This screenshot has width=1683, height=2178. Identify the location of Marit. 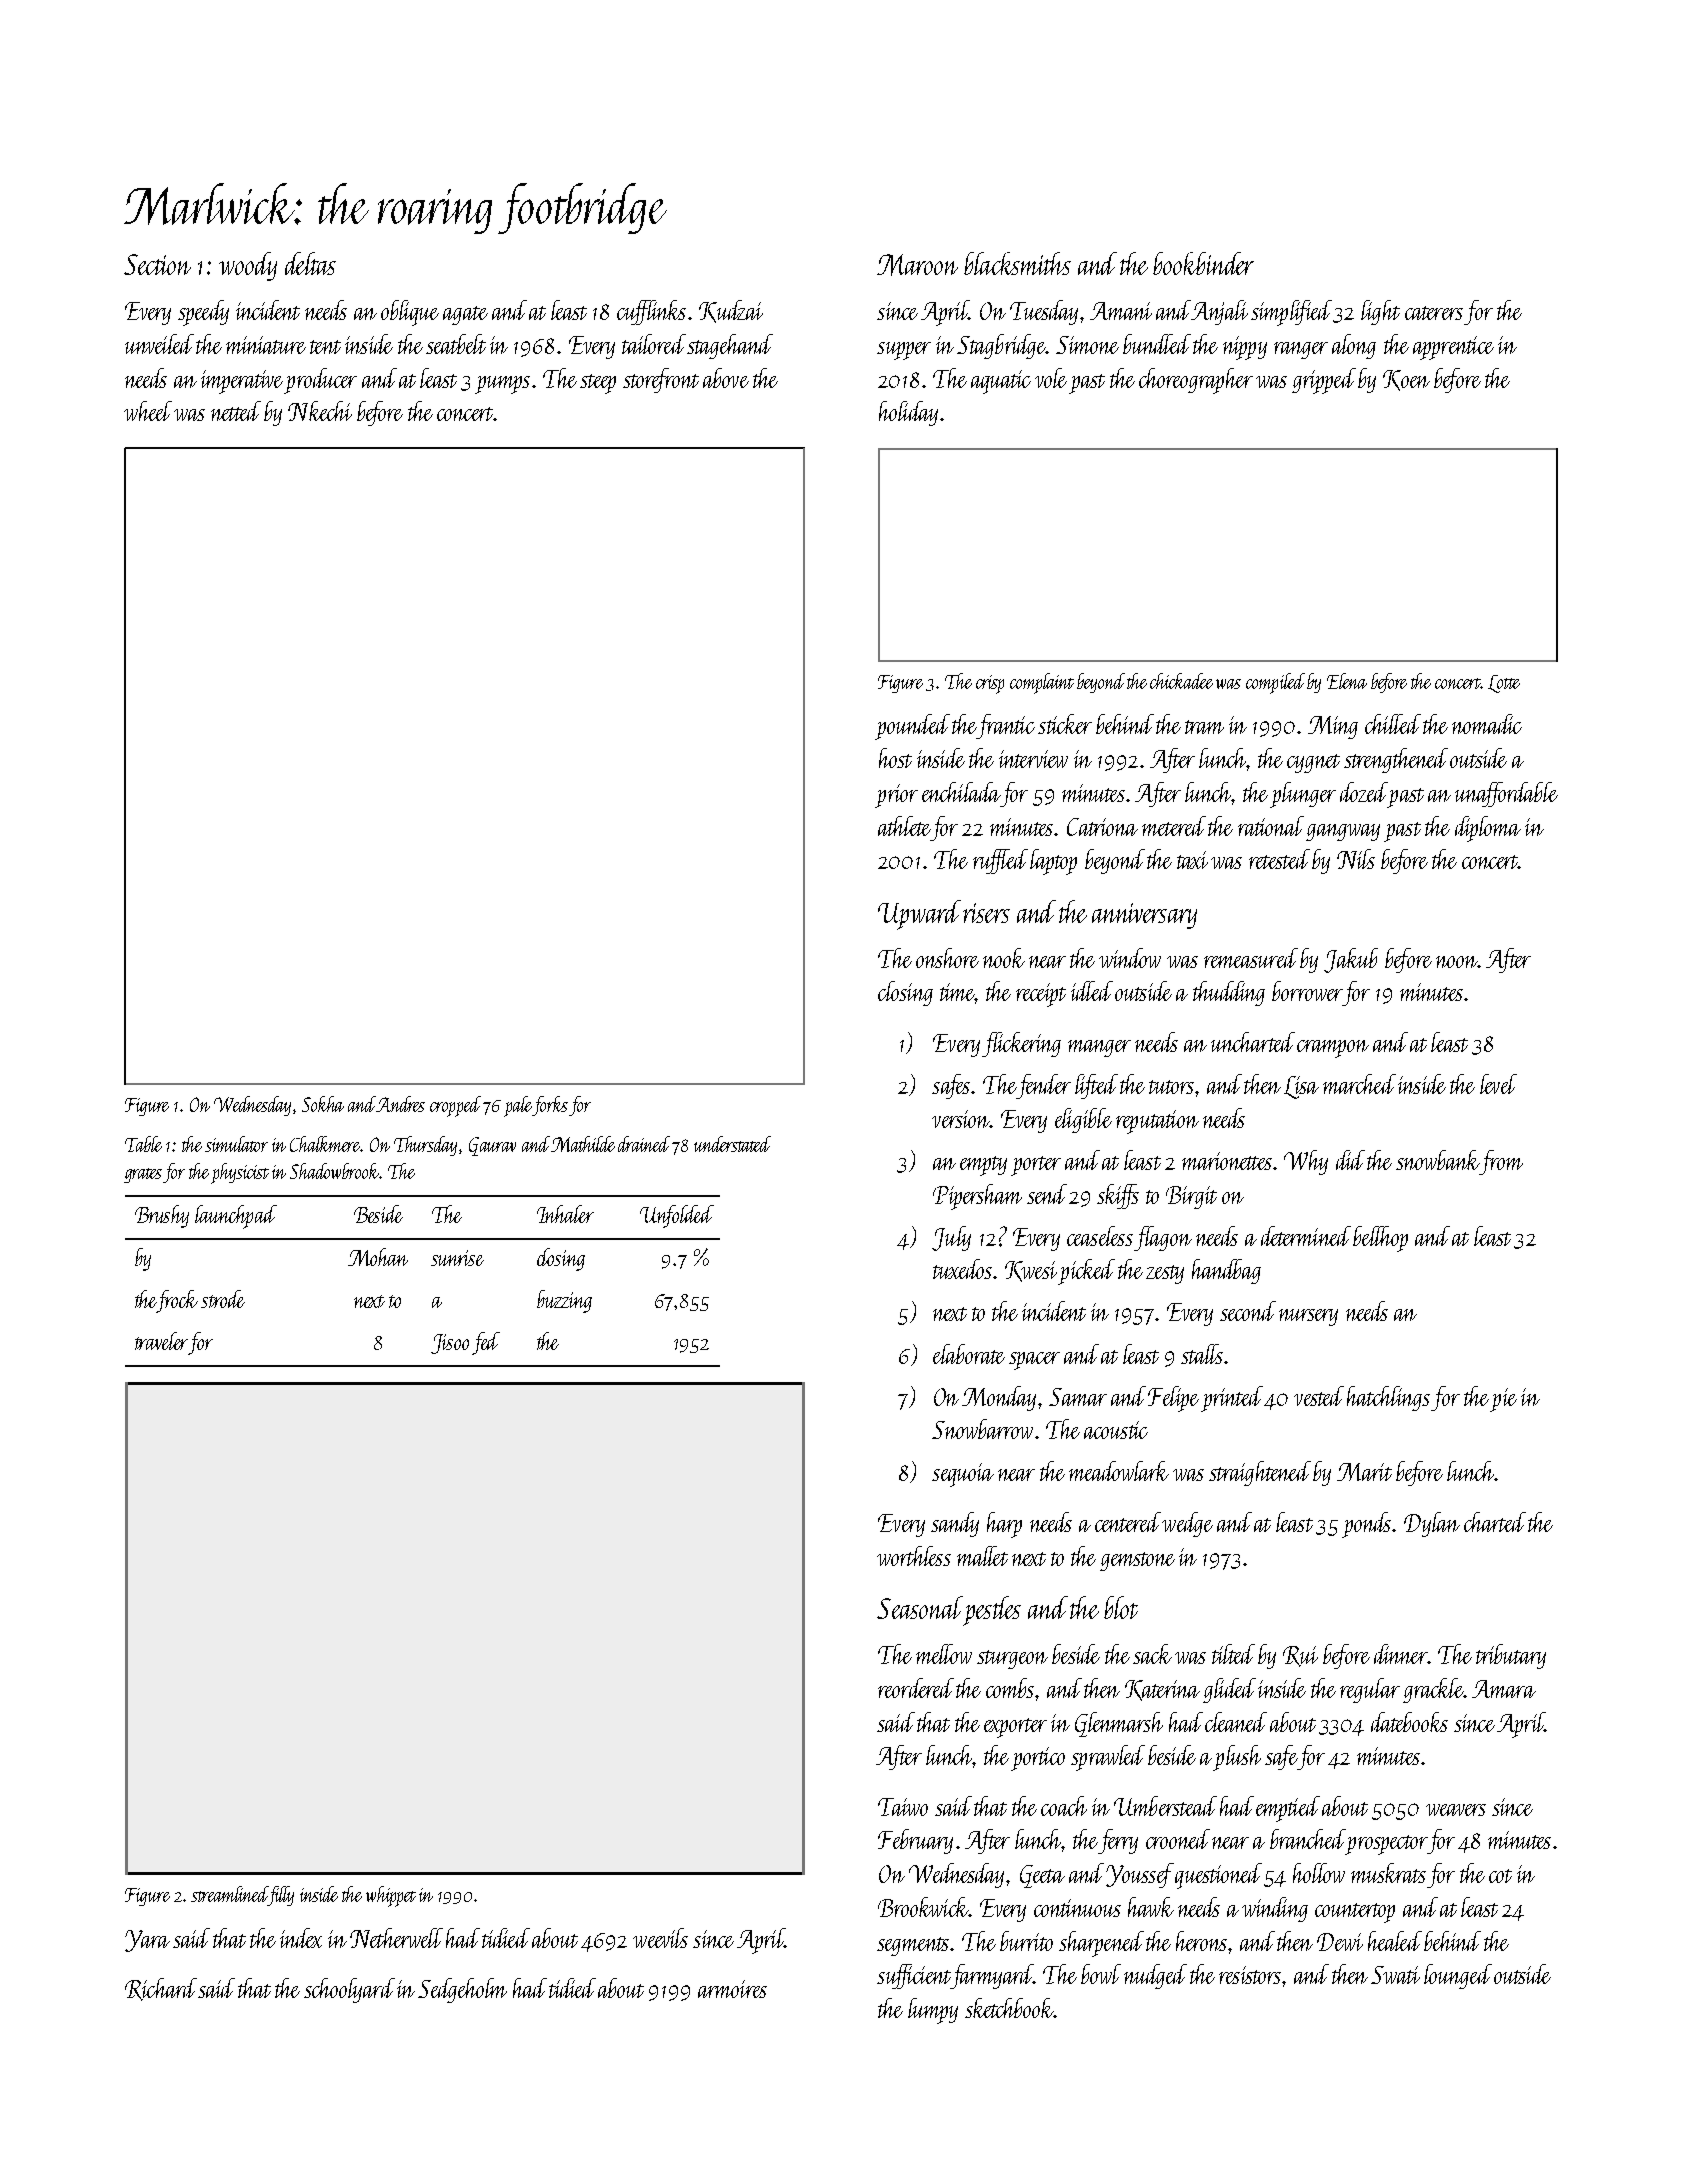
(1364, 1472).
